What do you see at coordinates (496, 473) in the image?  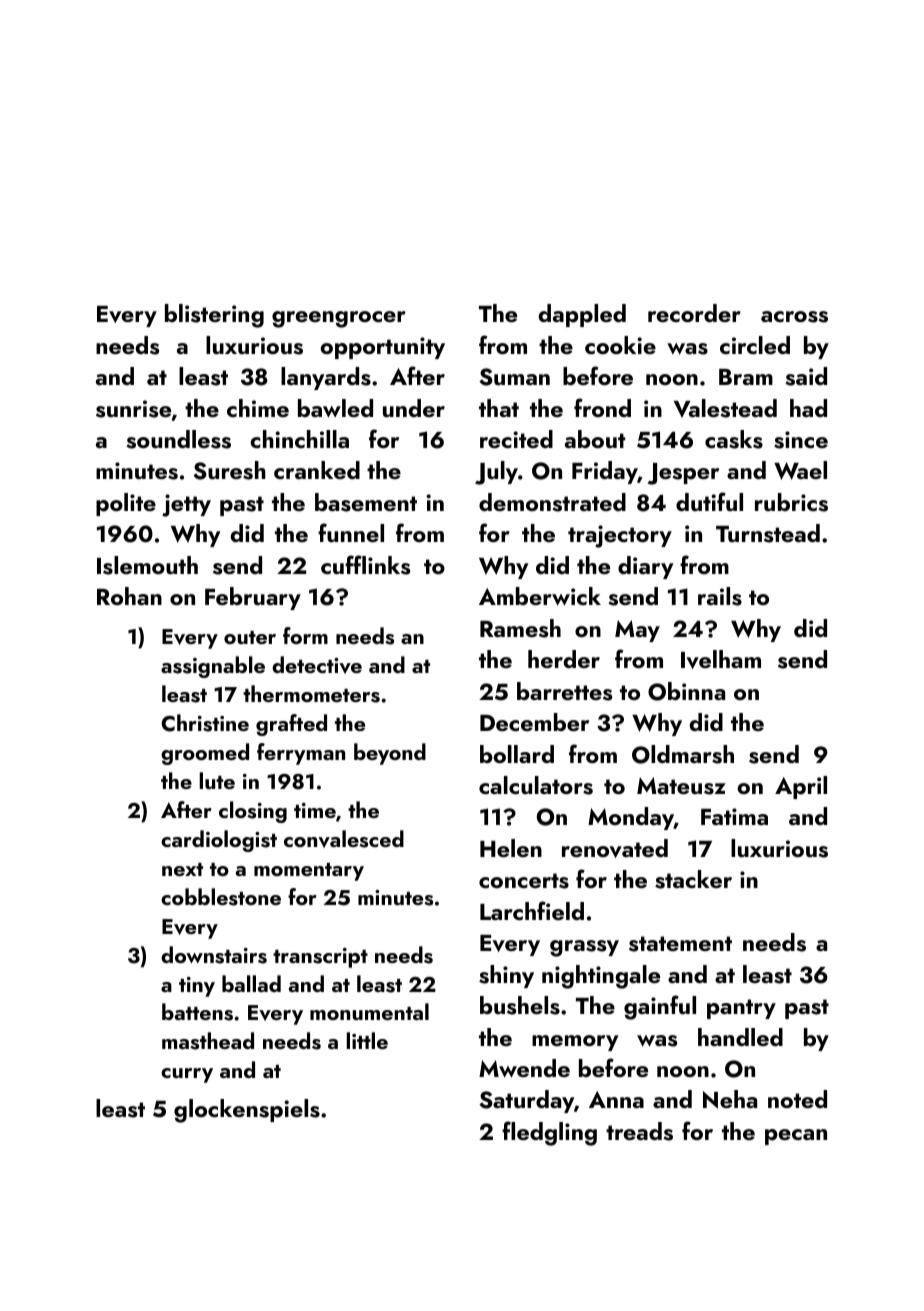 I see `July` at bounding box center [496, 473].
